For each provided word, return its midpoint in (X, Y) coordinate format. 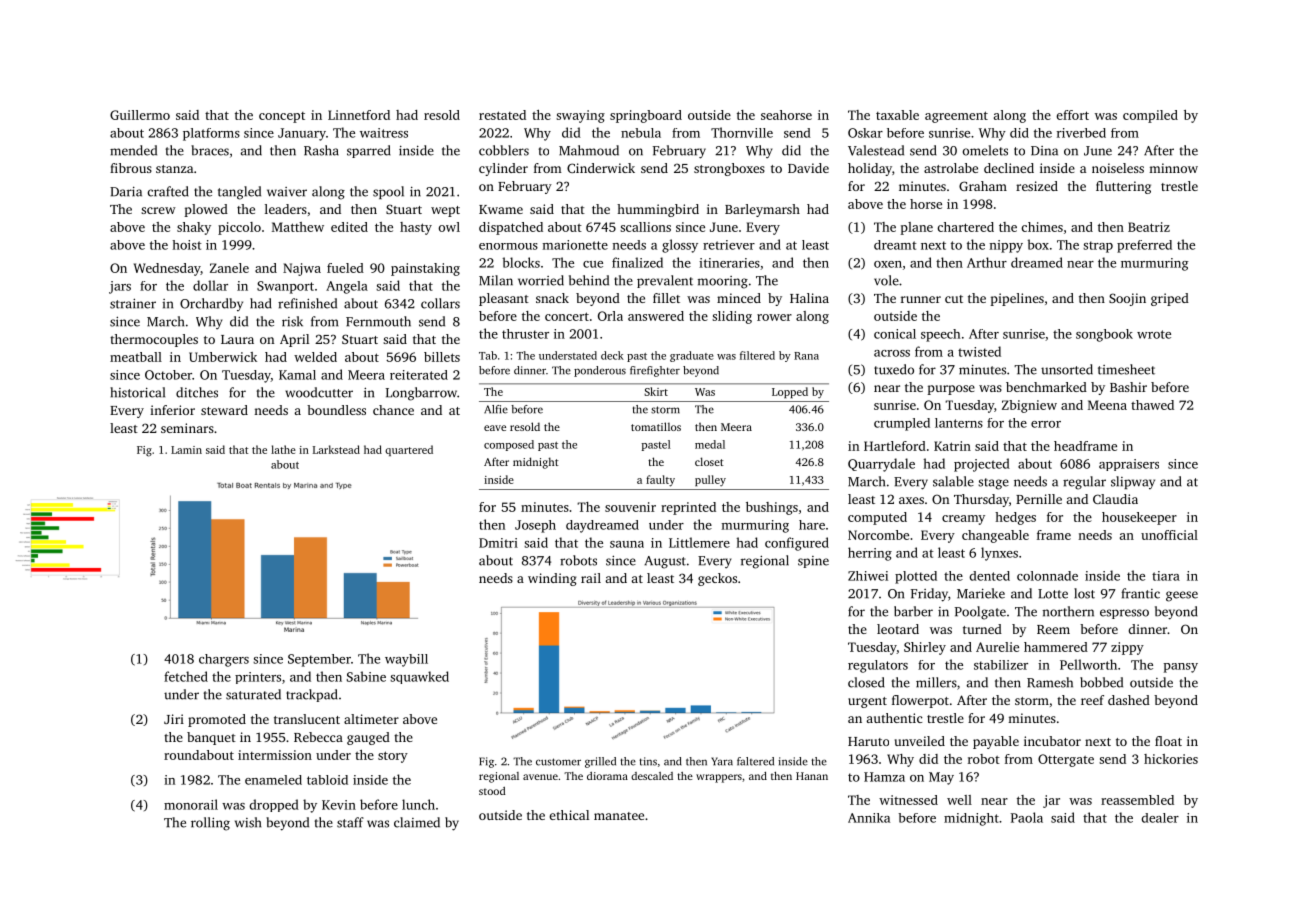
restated (502, 115)
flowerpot (920, 701)
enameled (273, 780)
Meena (1107, 405)
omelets (985, 150)
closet (709, 461)
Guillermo (140, 115)
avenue (540, 777)
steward (224, 410)
